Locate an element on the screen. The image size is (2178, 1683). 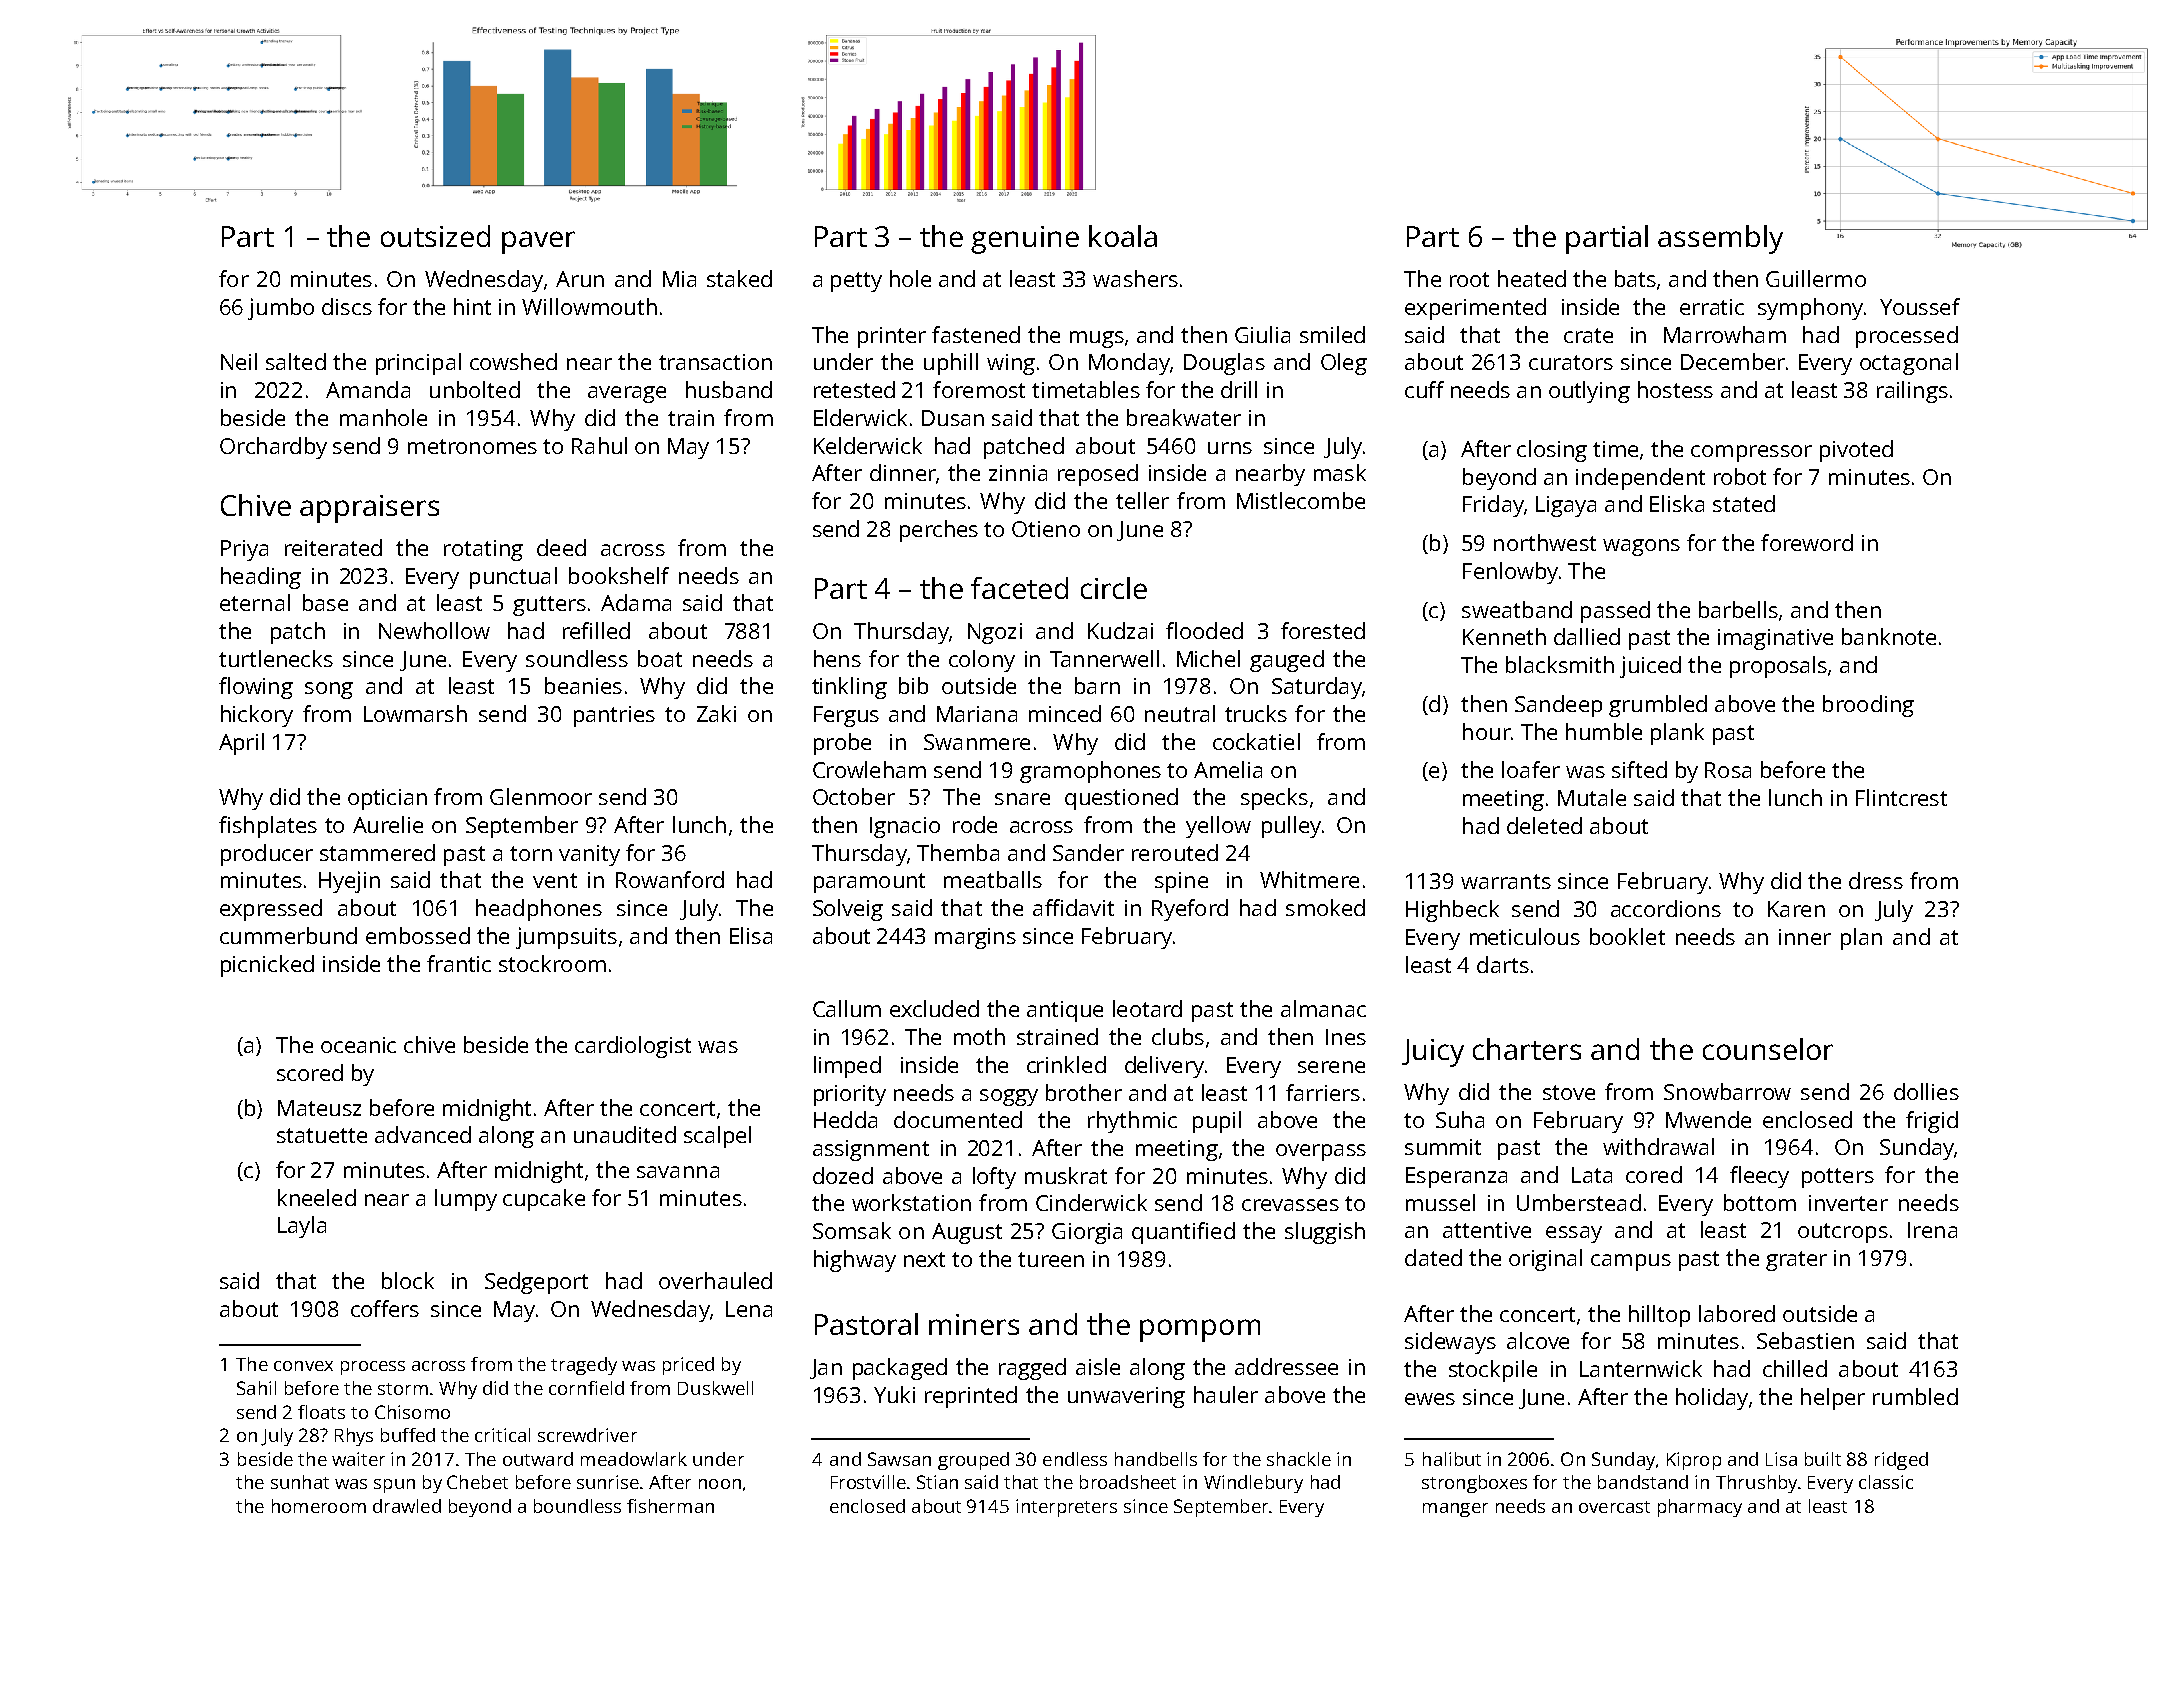
cornfield is located at coordinates (586, 1388).
